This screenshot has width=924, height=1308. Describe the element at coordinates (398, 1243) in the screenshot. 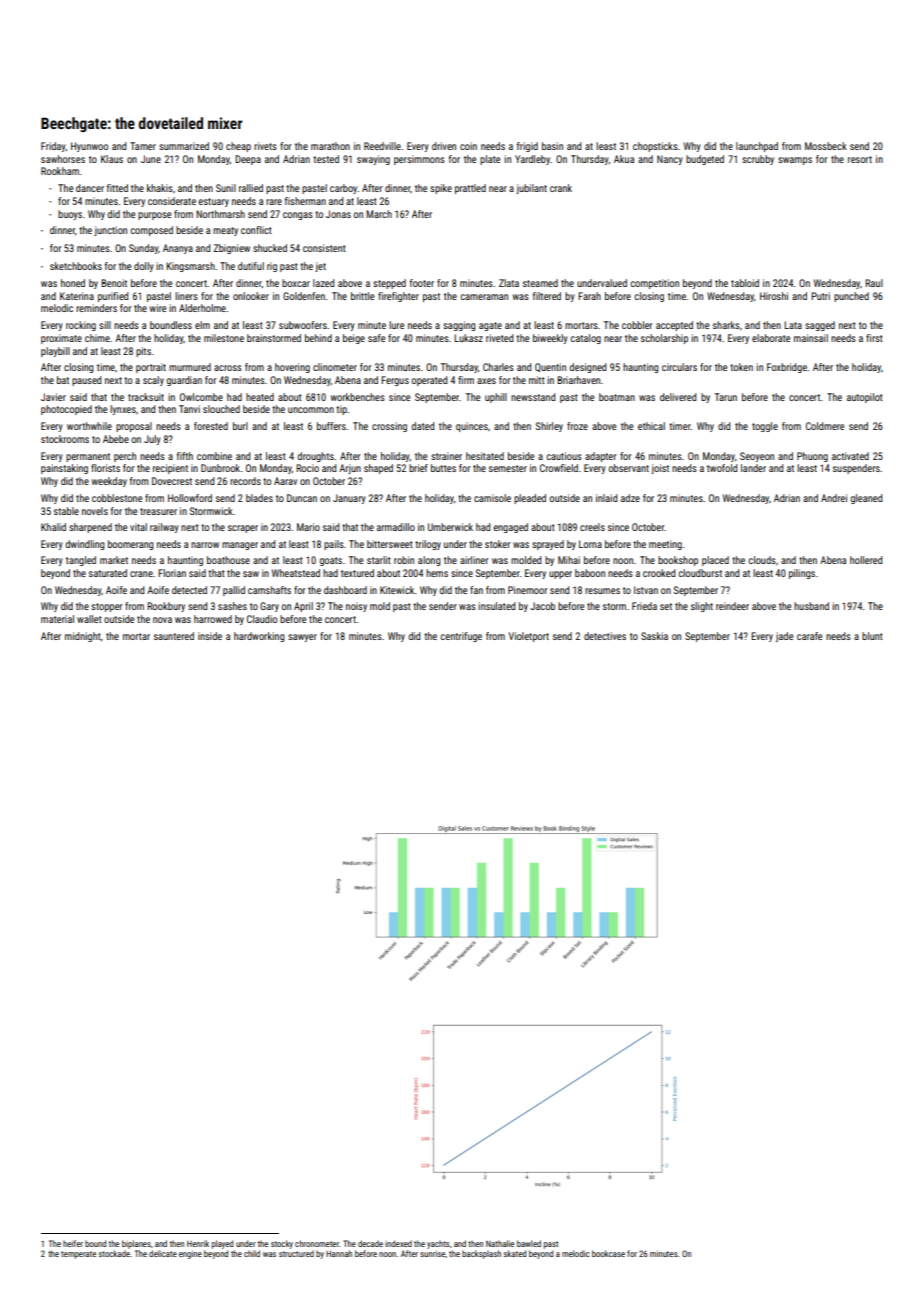

I see `indexed` at that location.
